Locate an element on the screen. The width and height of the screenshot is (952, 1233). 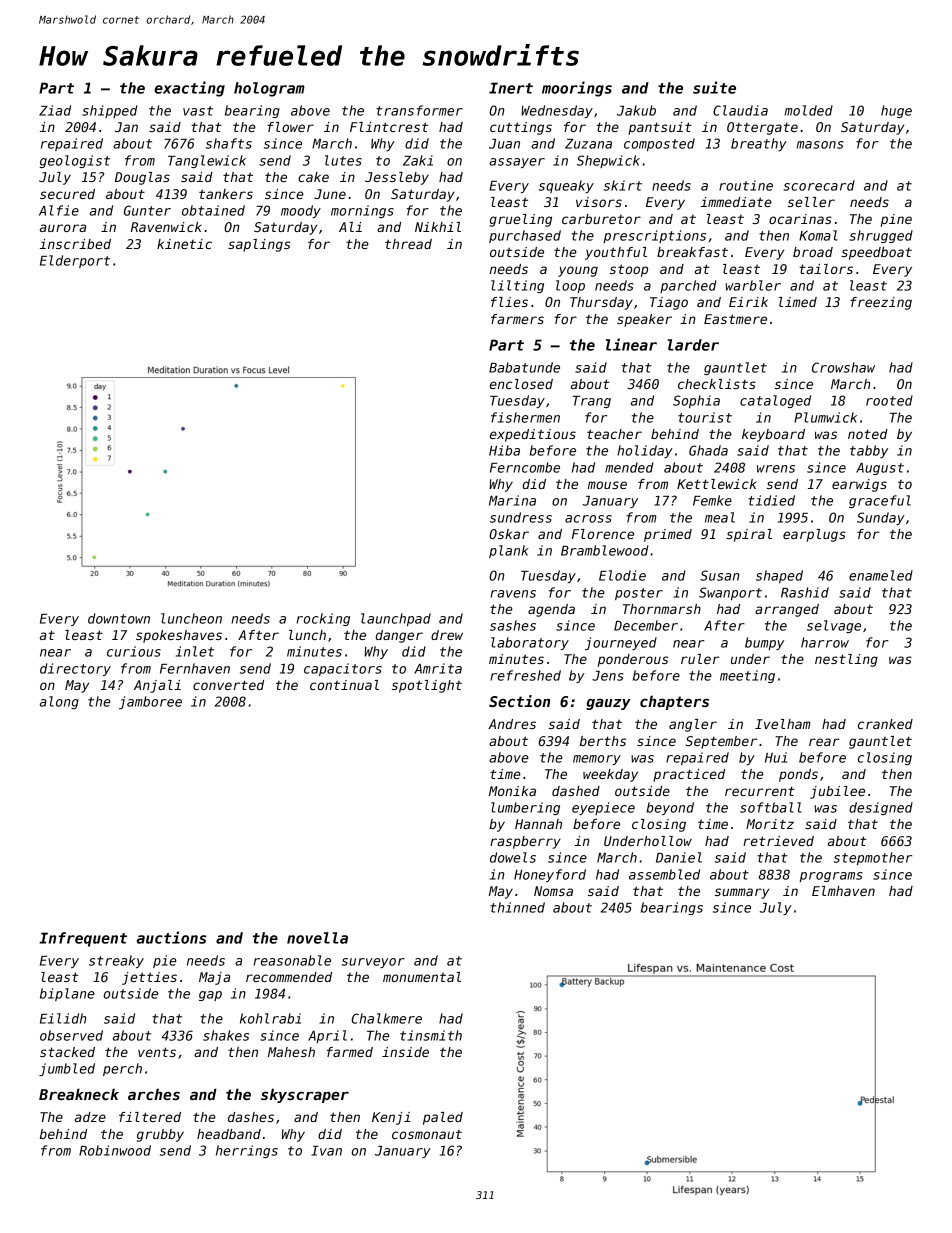
moorings is located at coordinates (577, 89).
